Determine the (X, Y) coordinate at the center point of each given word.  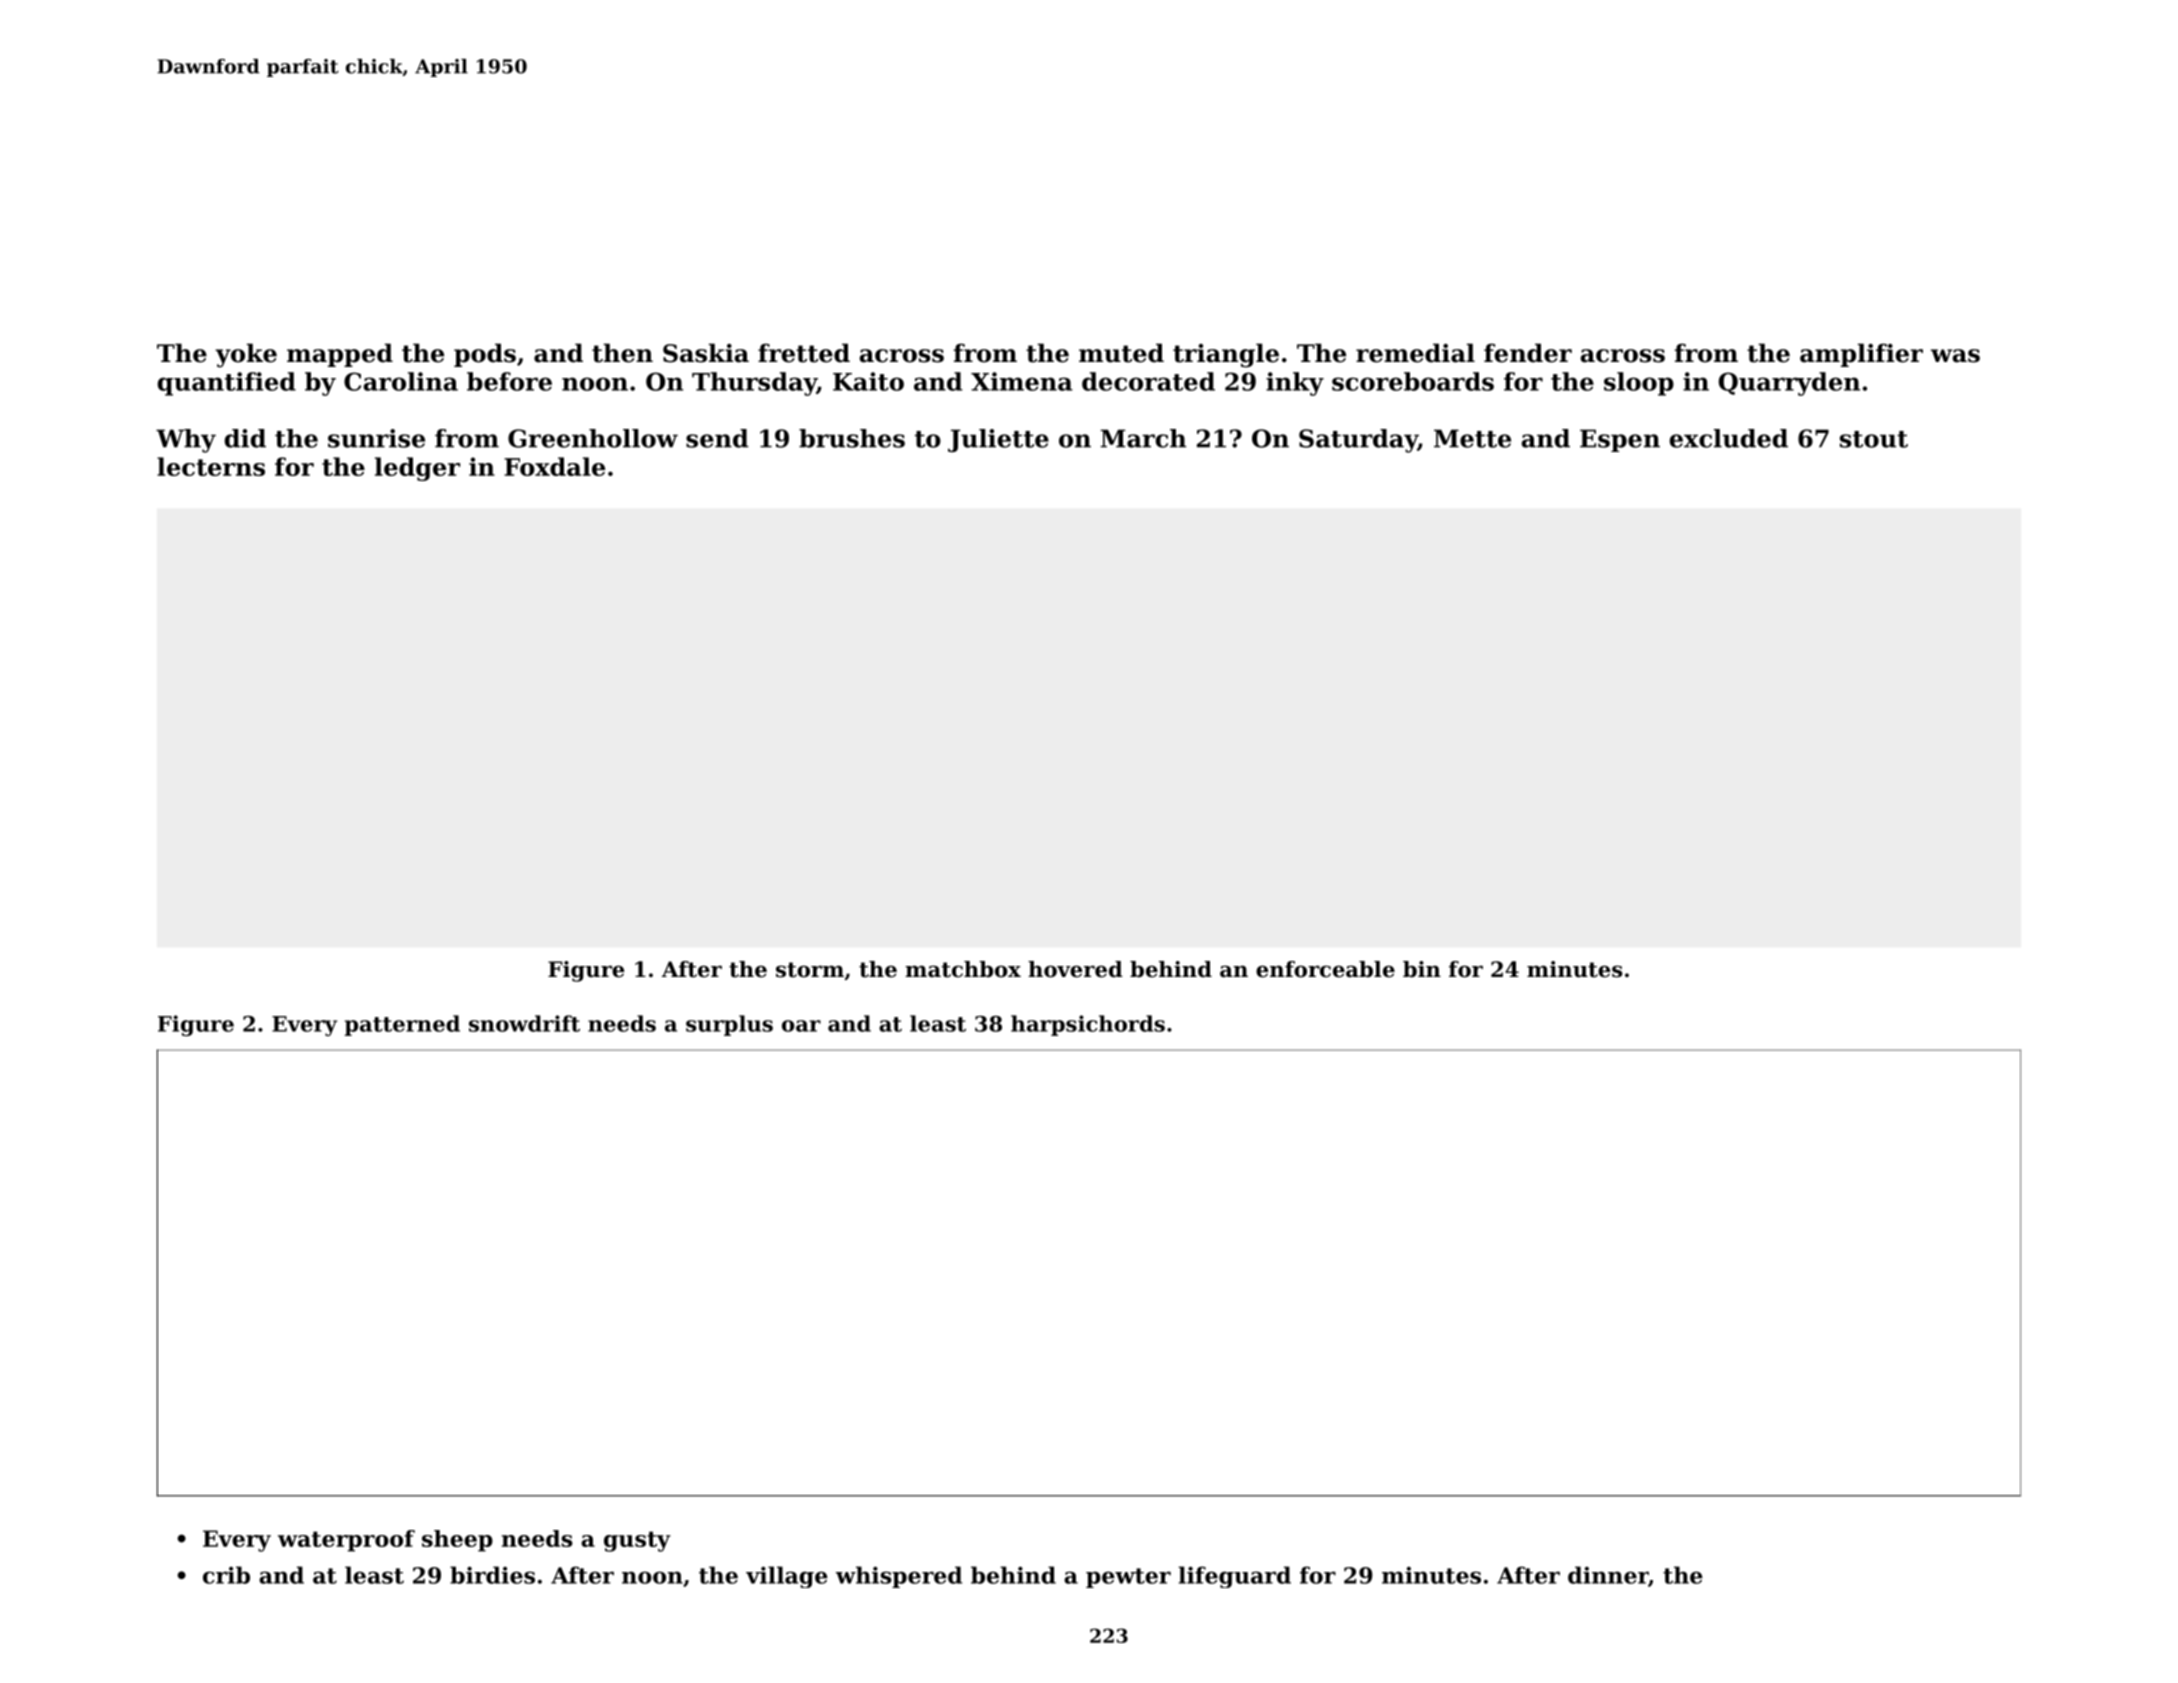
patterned (402, 1025)
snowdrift (524, 1023)
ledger (417, 469)
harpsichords (1088, 1025)
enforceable (1325, 969)
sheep (457, 1541)
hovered (1075, 969)
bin (1422, 969)
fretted (804, 353)
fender (1528, 353)
